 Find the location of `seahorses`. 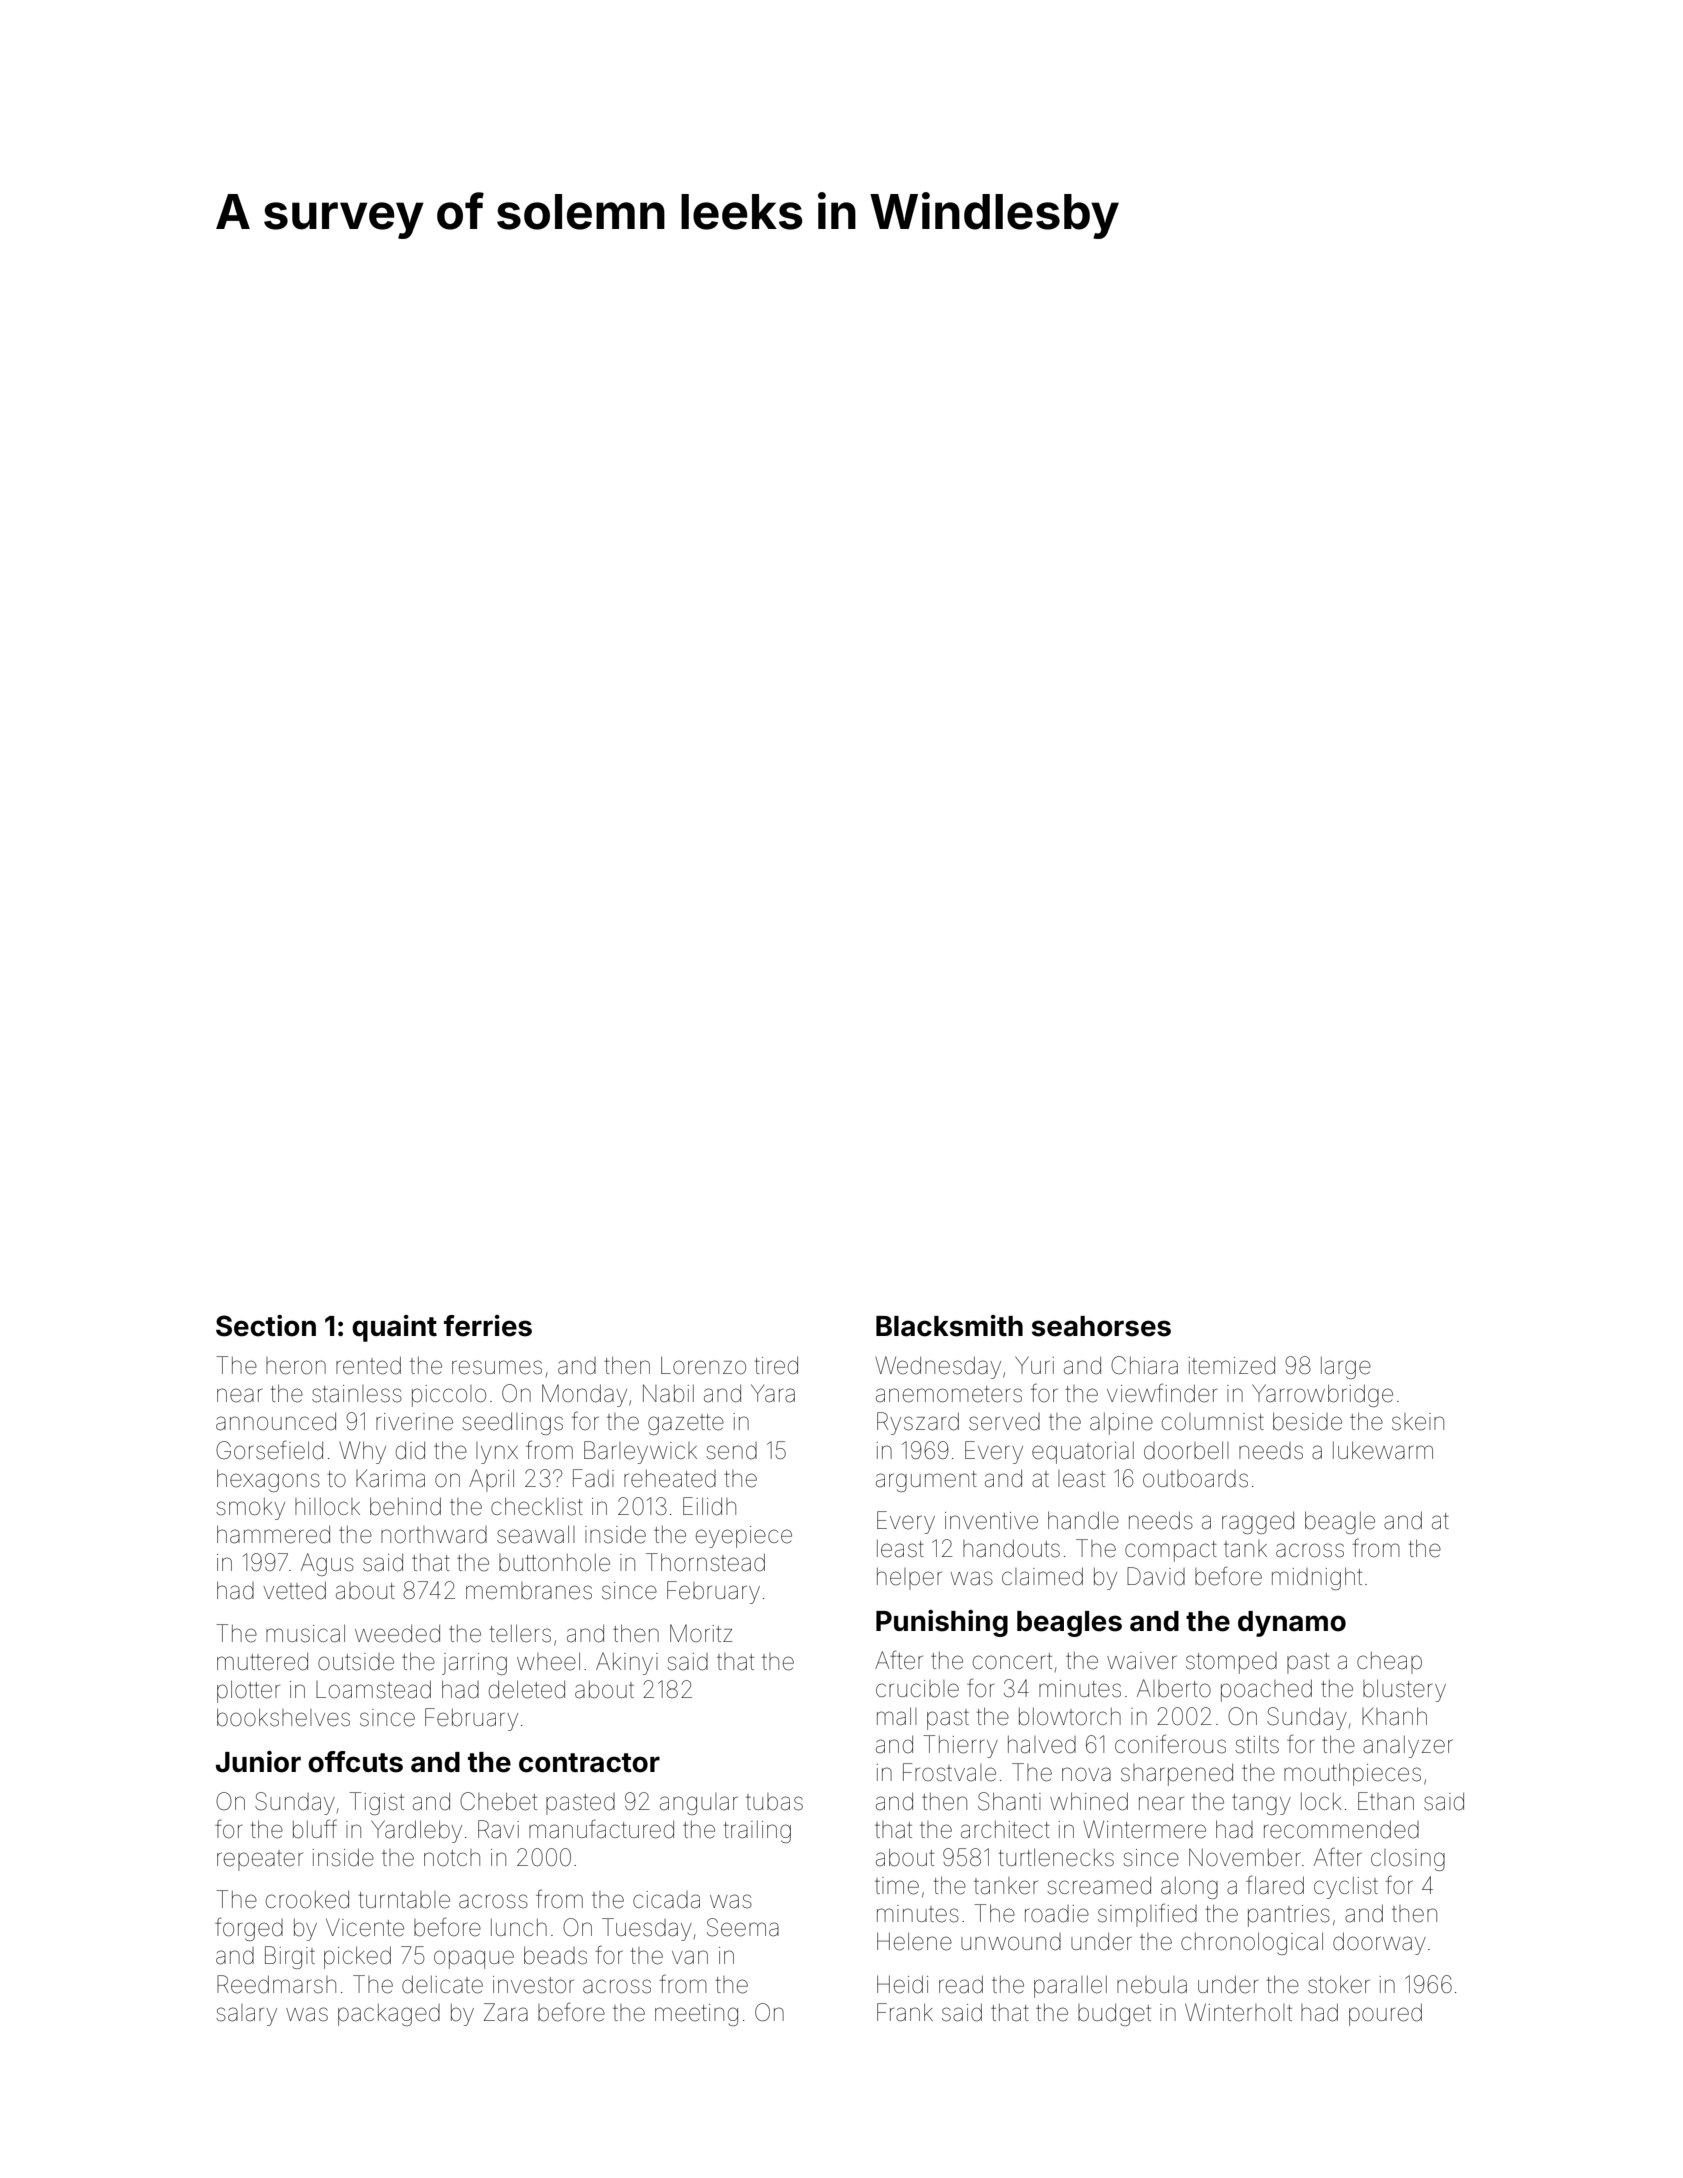

seahorses is located at coordinates (1101, 1326).
